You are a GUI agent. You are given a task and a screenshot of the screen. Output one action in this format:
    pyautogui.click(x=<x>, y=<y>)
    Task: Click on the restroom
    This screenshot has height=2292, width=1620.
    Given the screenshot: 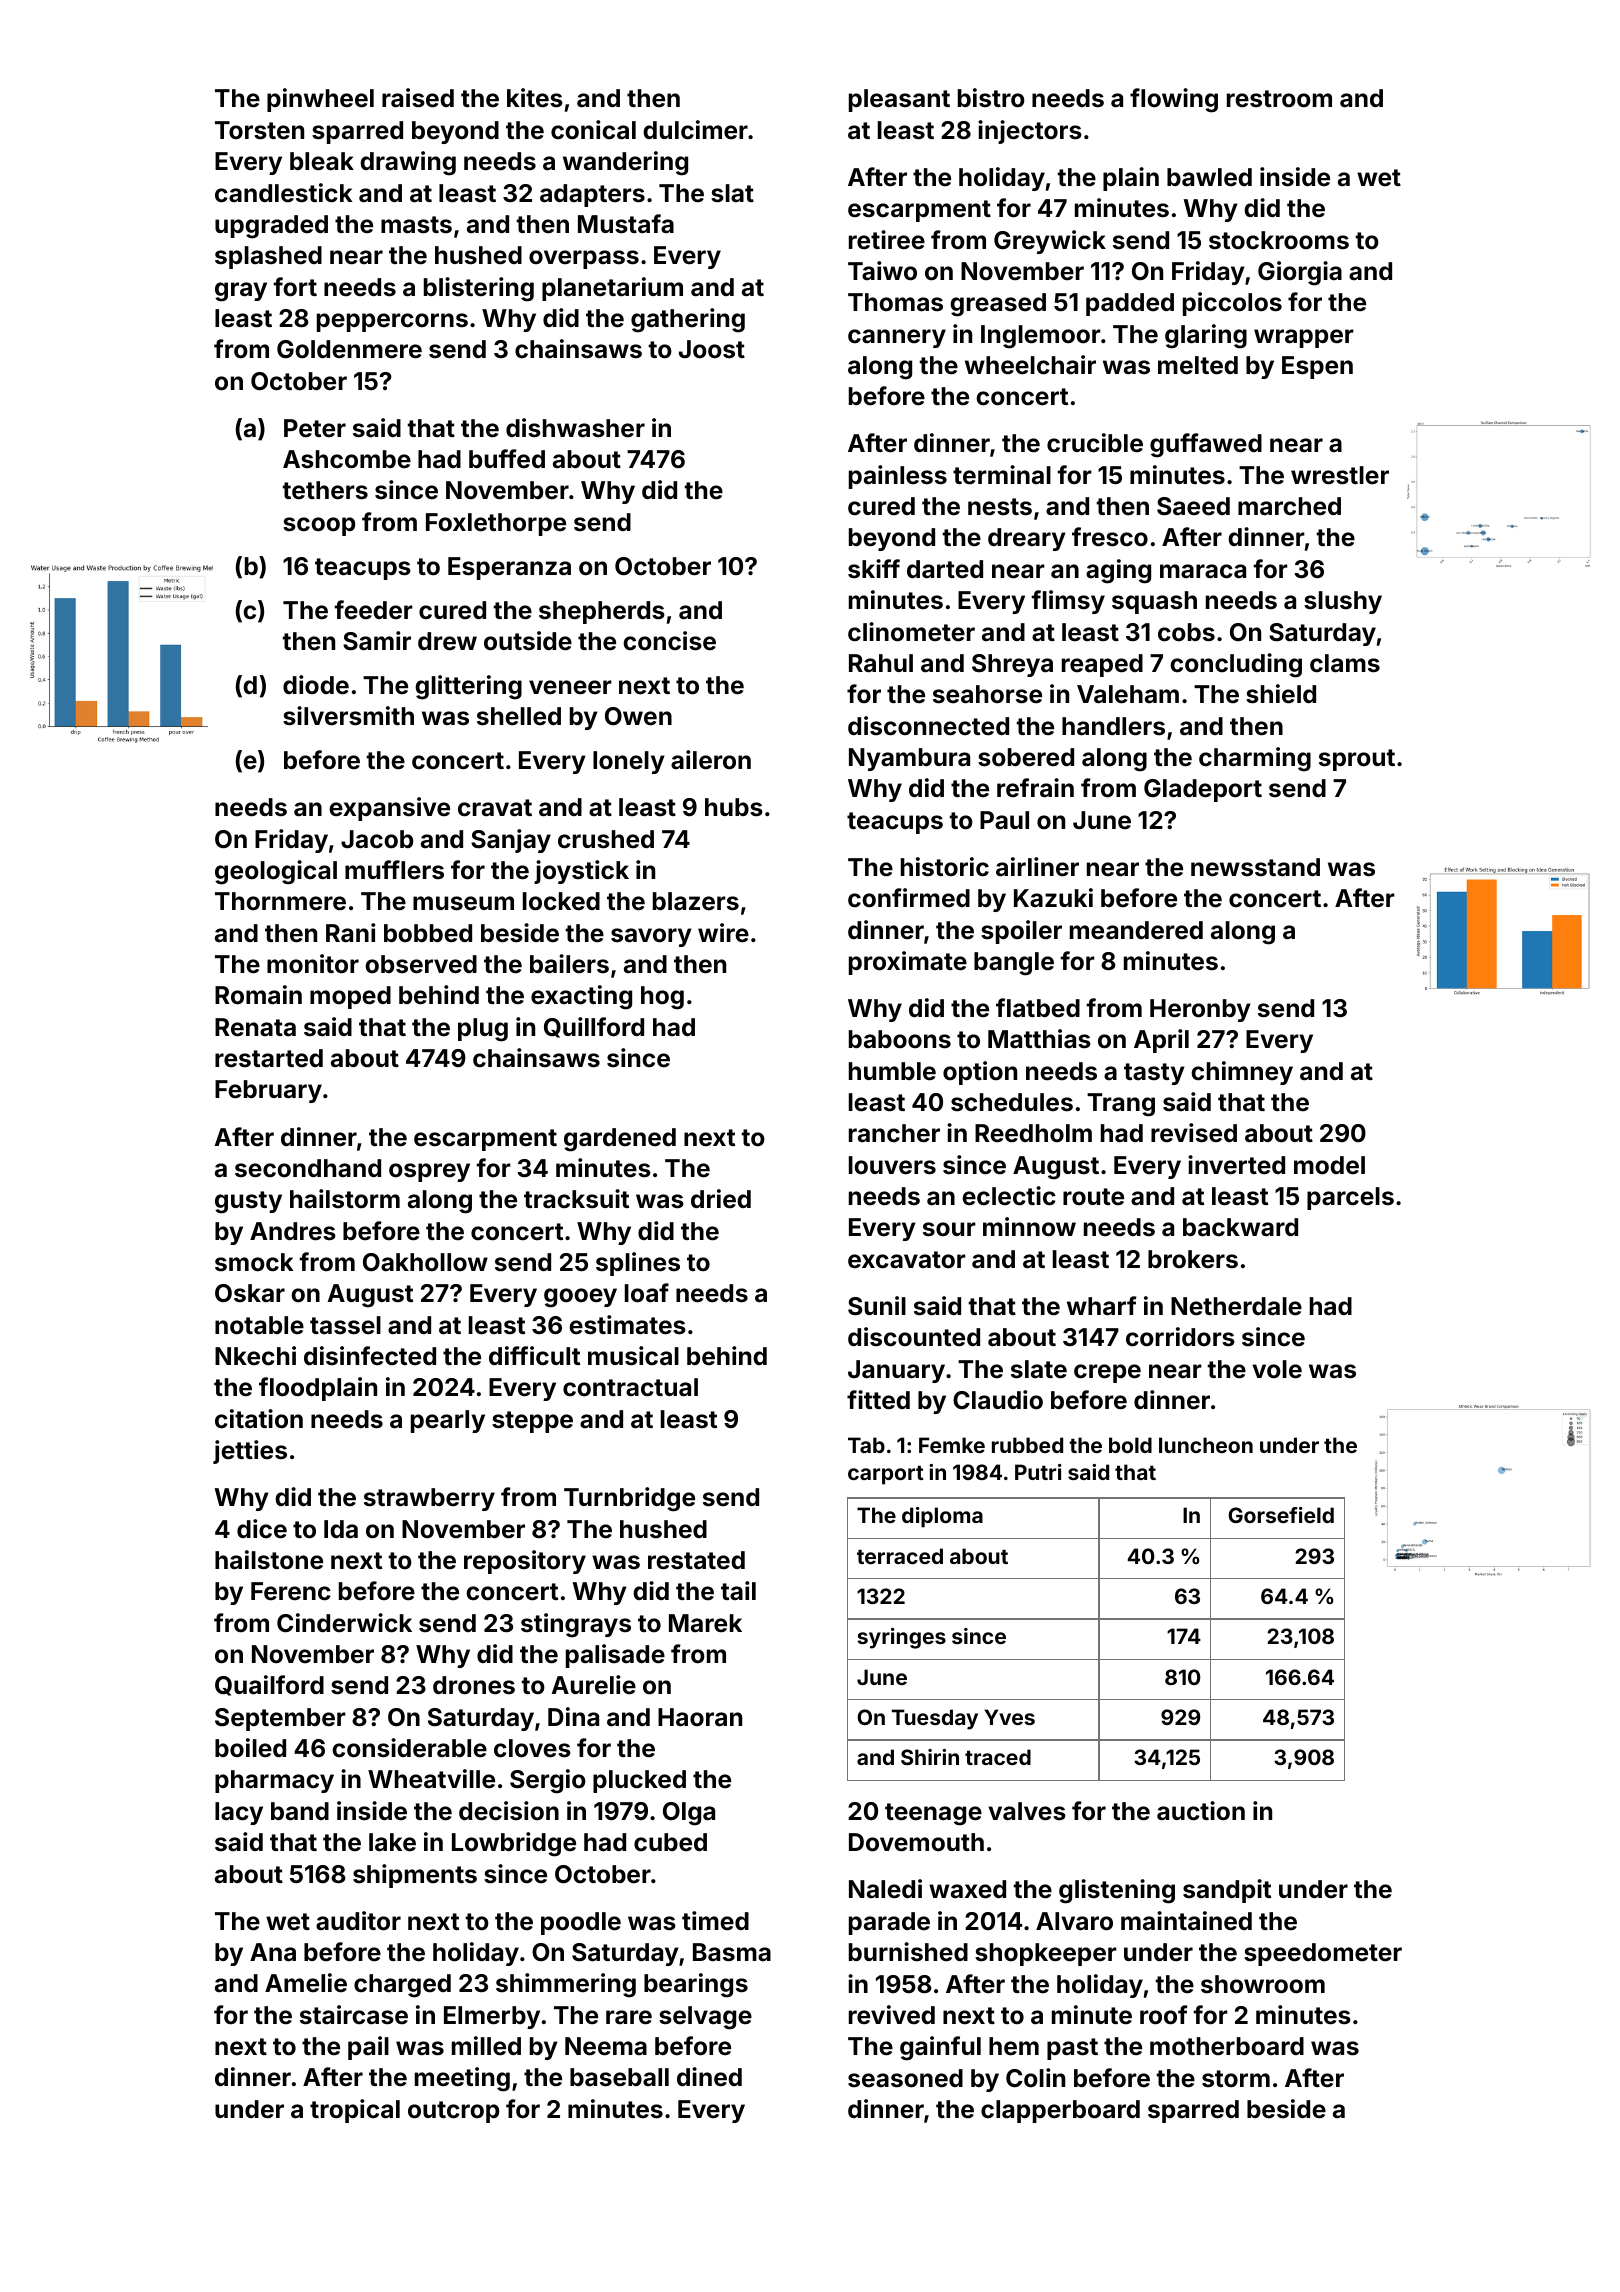 What is the action you would take?
    pyautogui.click(x=1279, y=99)
